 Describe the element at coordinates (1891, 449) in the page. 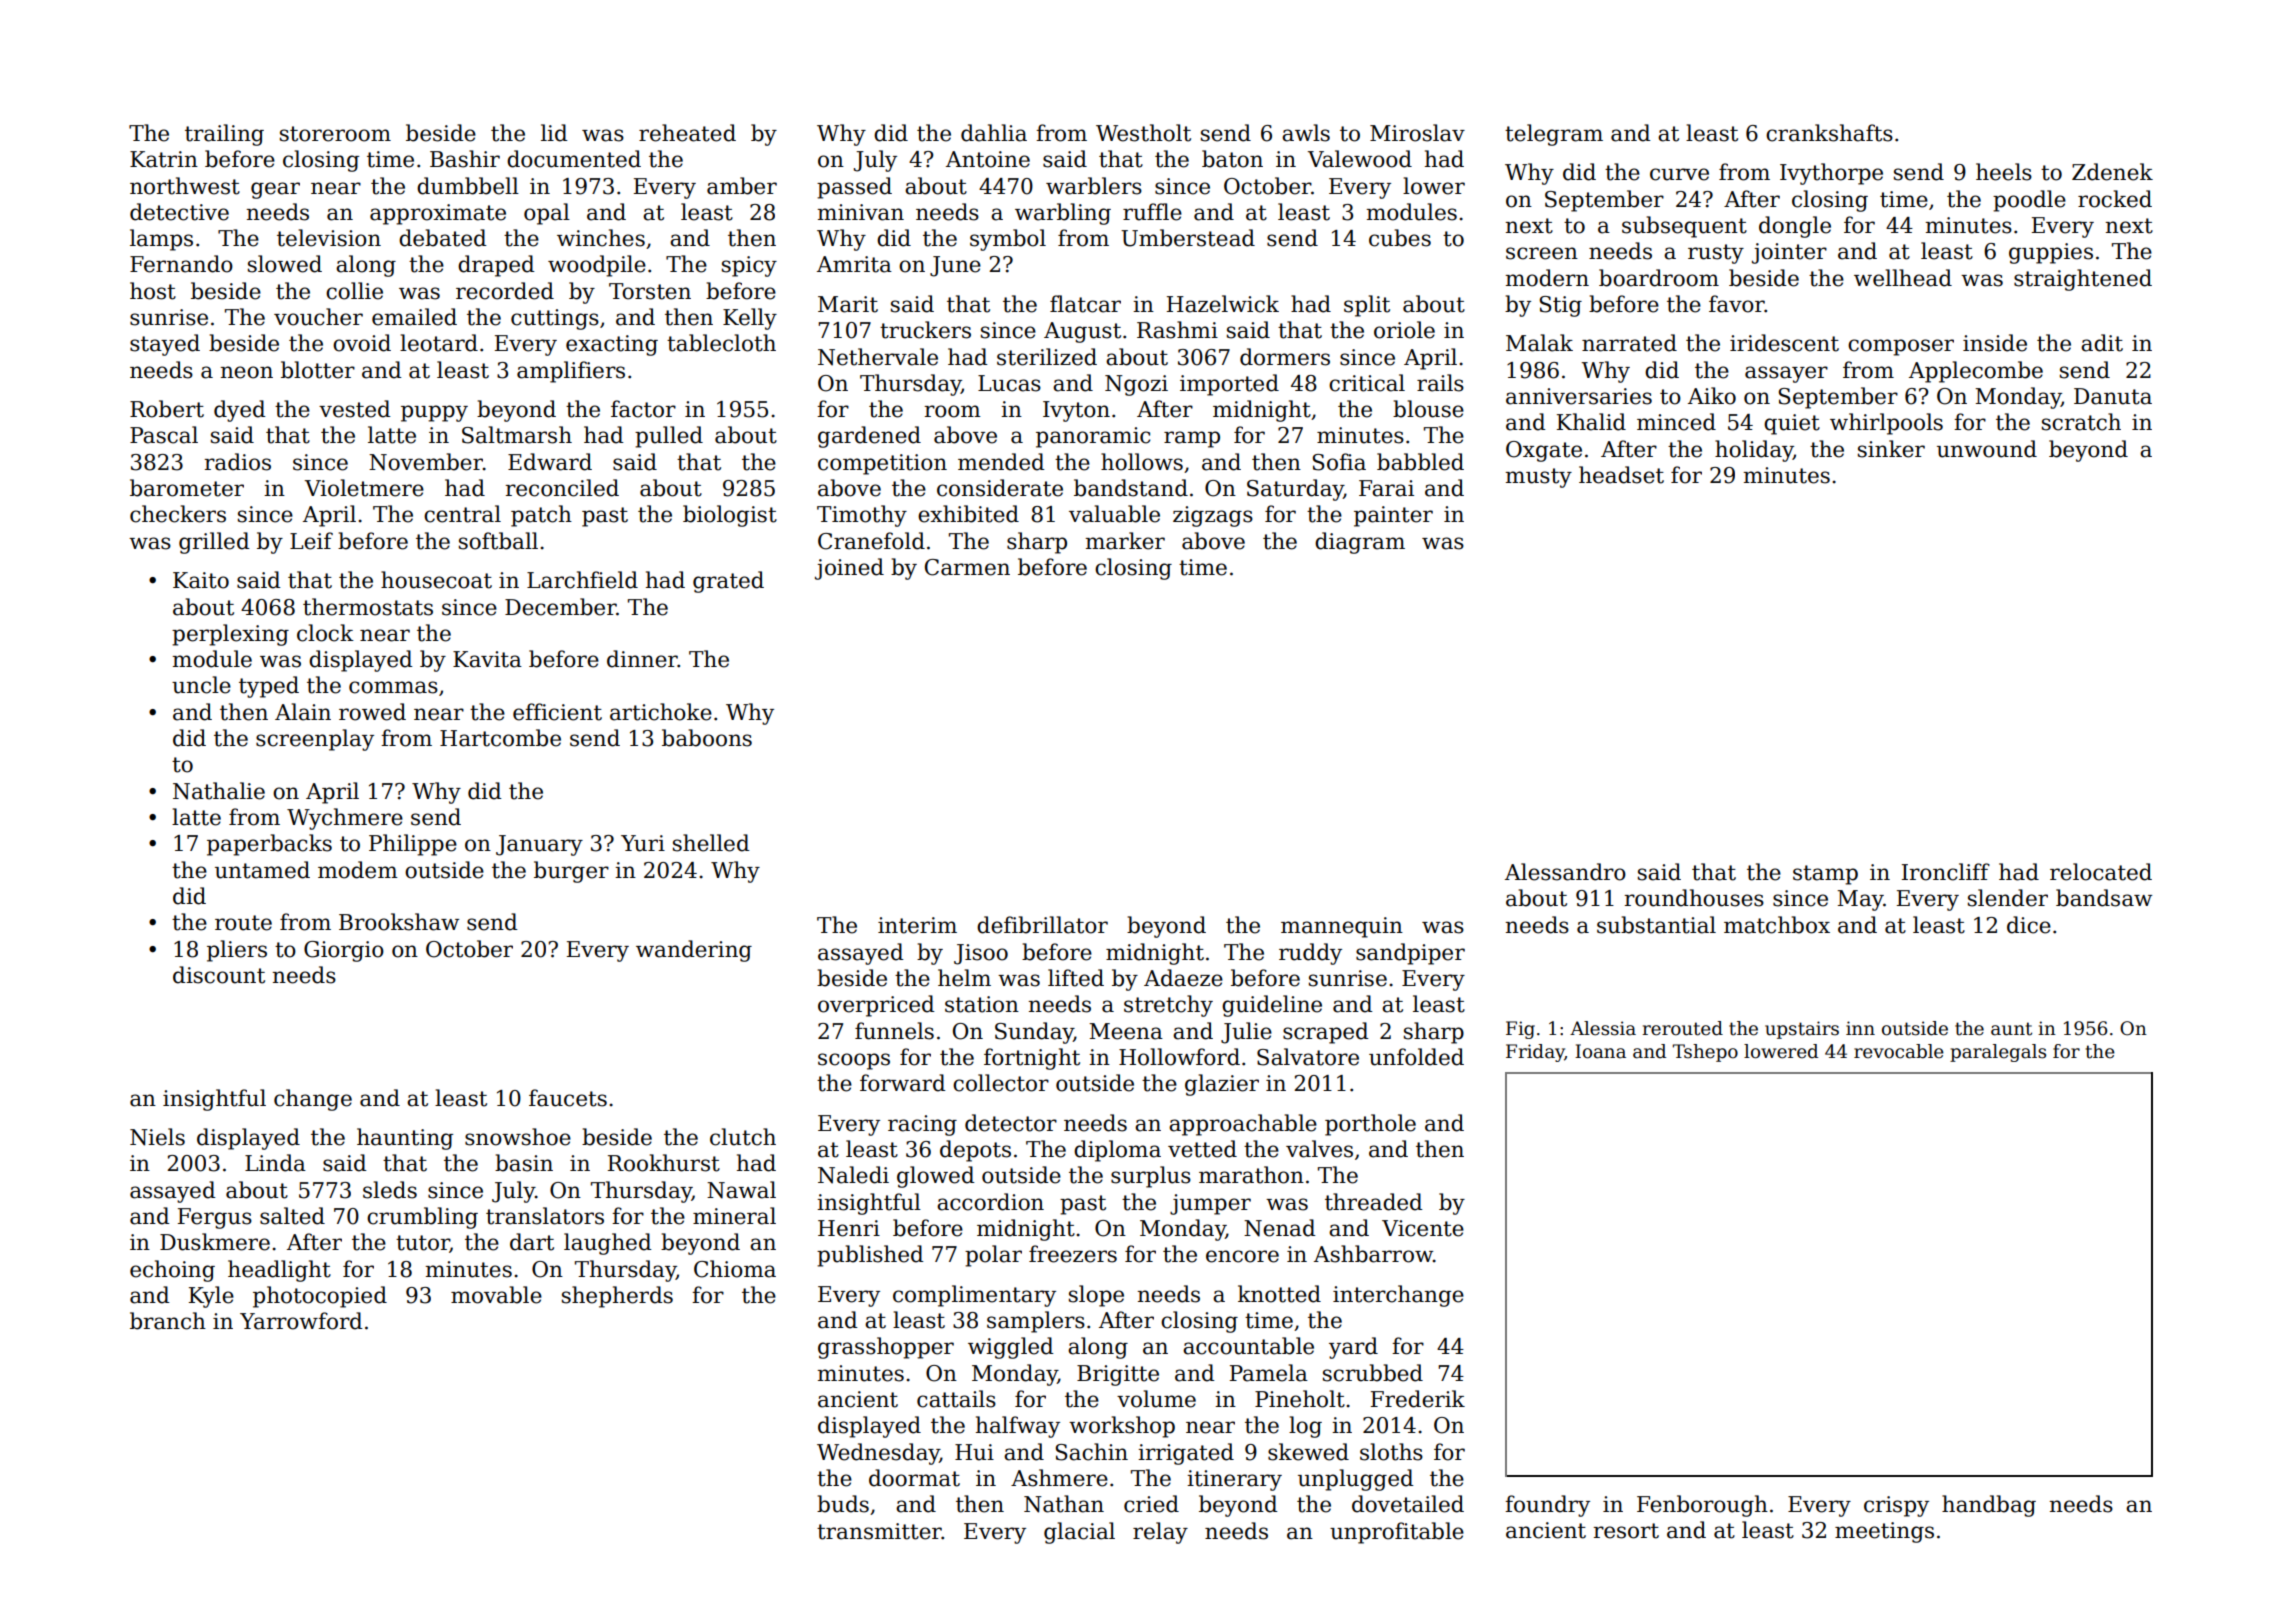

I see `sinker` at that location.
